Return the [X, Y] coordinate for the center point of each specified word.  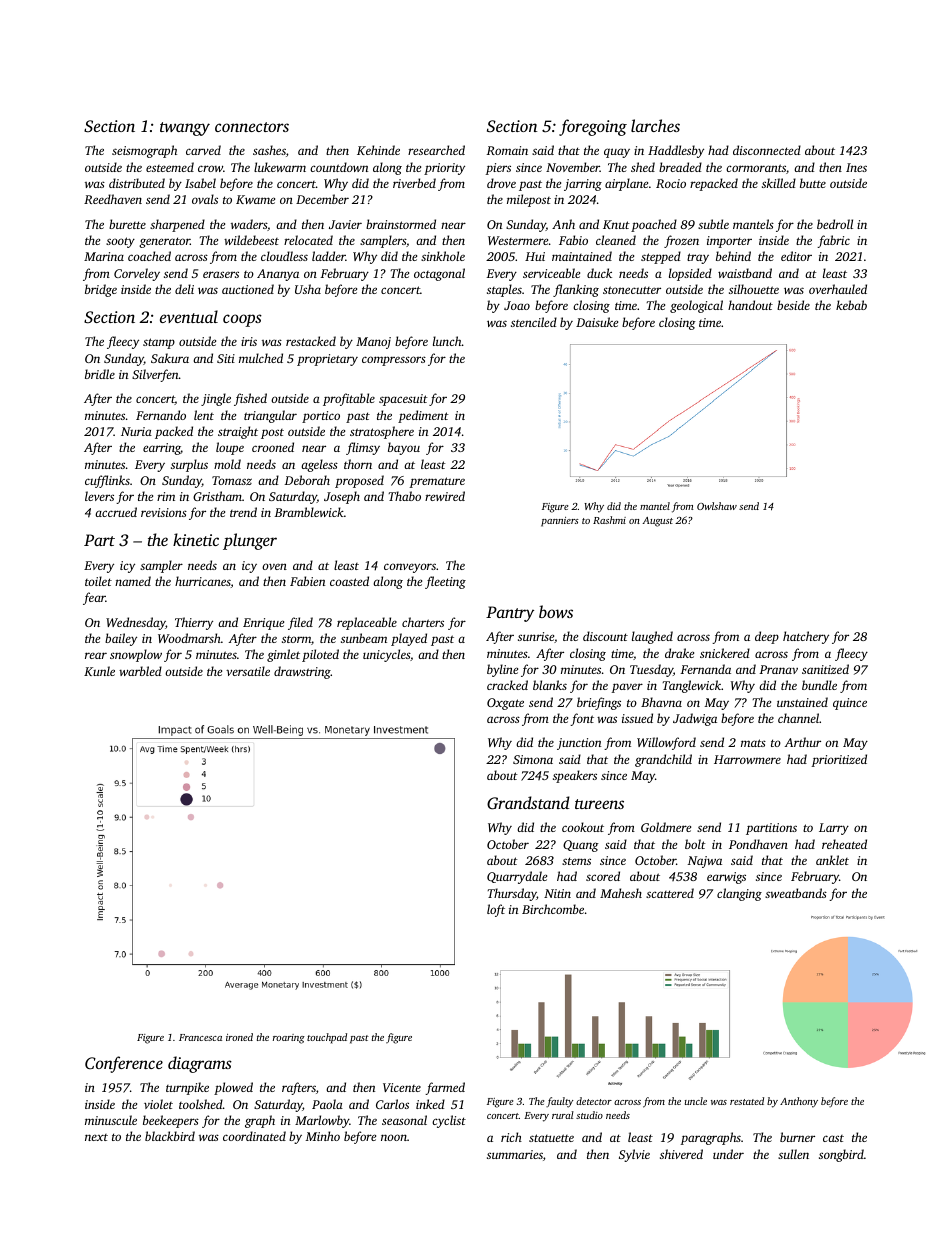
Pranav [778, 669]
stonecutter [632, 290]
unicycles [386, 655]
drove [501, 183]
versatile [248, 671]
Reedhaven [113, 199]
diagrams [200, 1064]
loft [496, 910]
